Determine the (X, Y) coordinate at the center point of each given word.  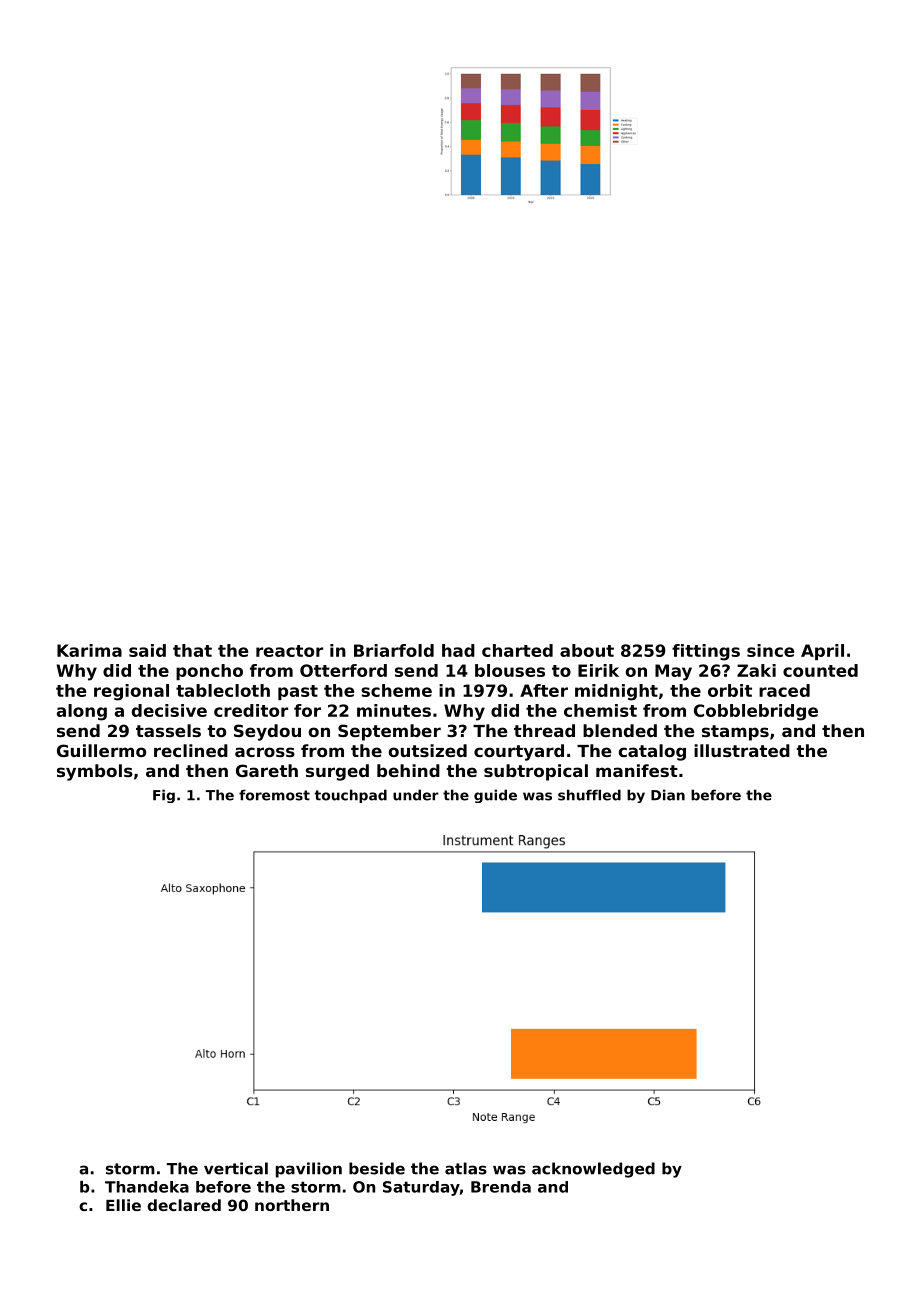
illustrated (742, 750)
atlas (466, 1168)
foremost (274, 795)
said (147, 650)
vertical (236, 1168)
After (544, 690)
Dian (668, 795)
